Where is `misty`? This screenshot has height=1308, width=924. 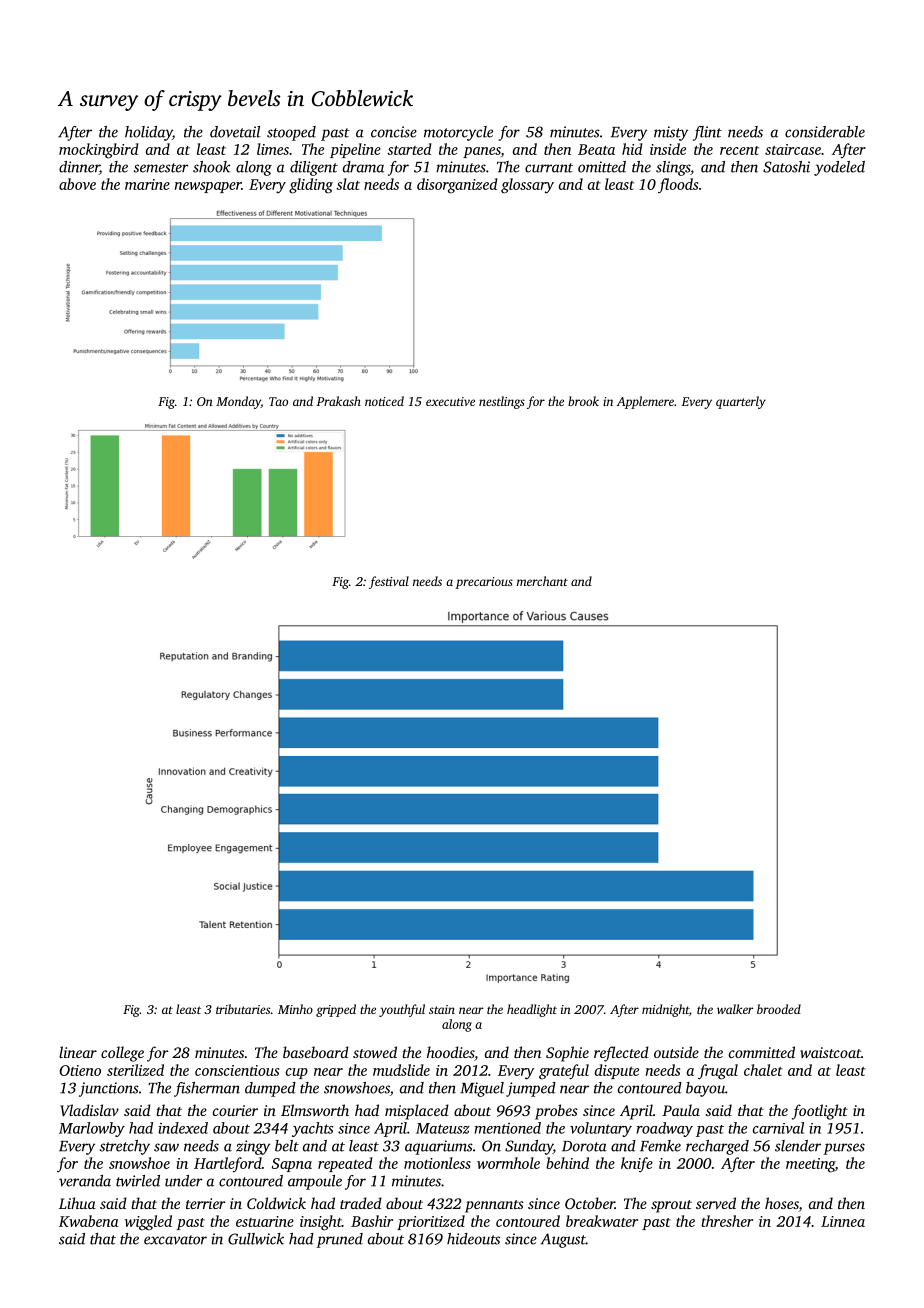
misty is located at coordinates (671, 133).
